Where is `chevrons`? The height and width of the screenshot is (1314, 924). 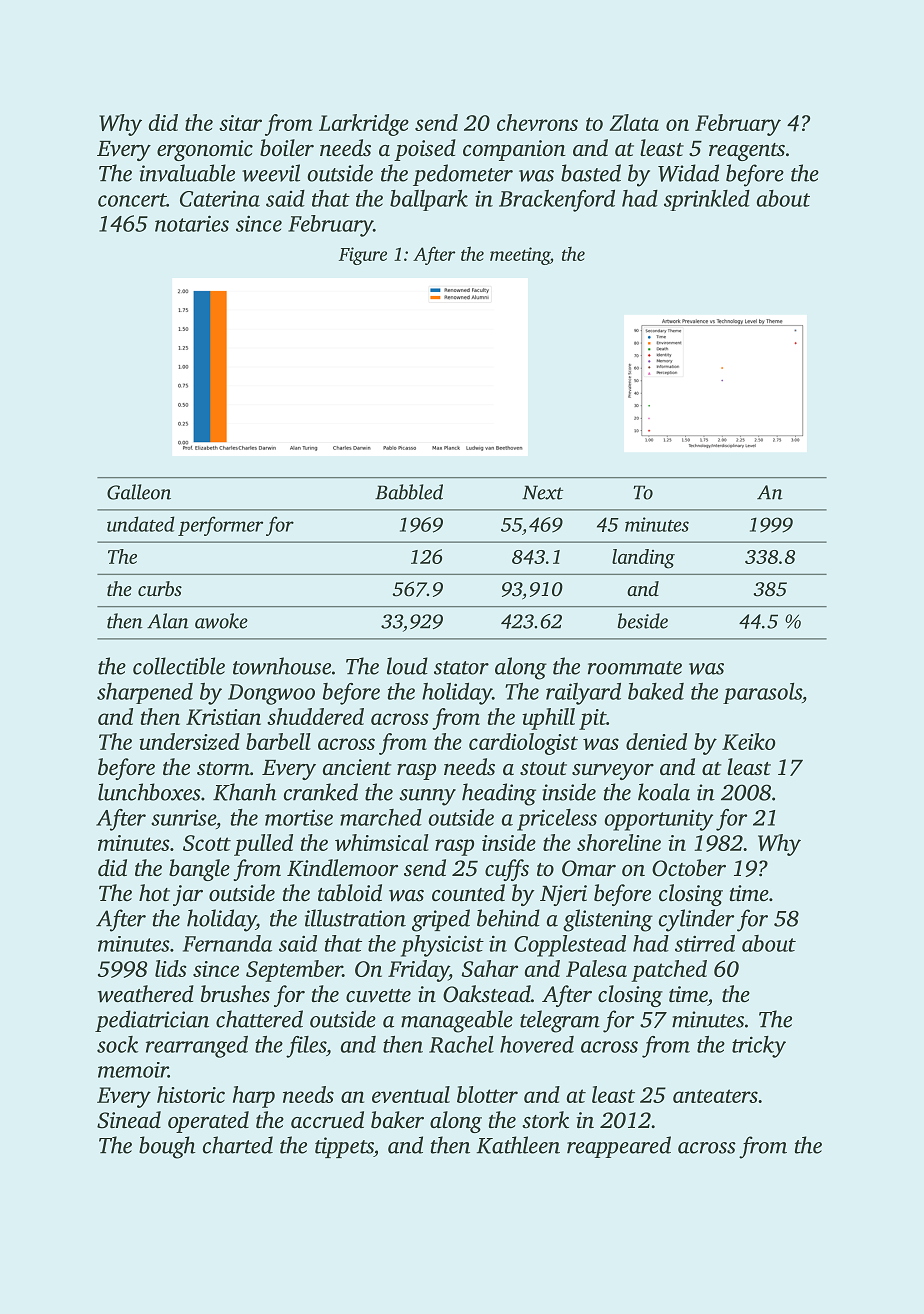 chevrons is located at coordinates (537, 122).
